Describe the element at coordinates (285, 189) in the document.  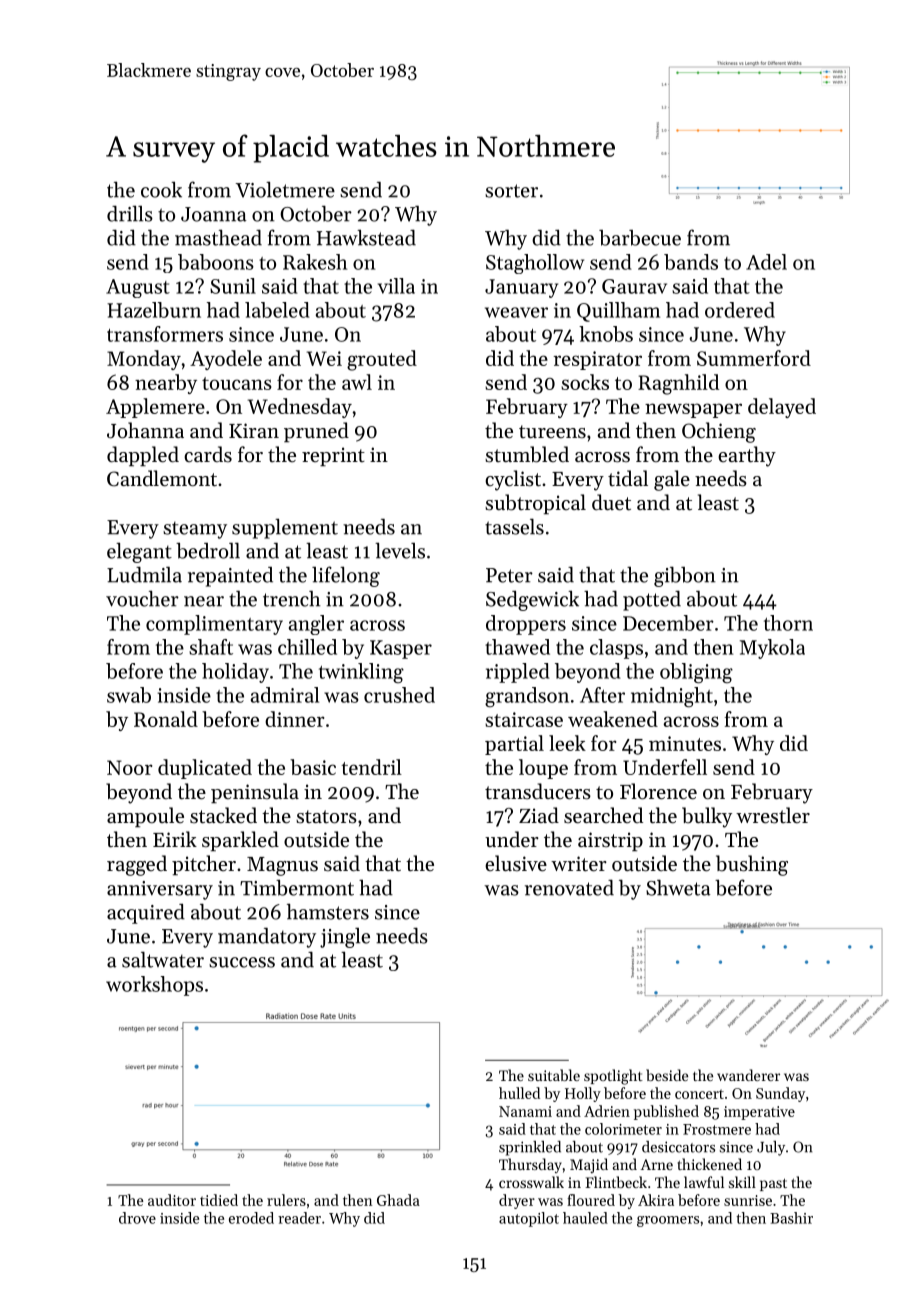
I see `Violetmere` at that location.
